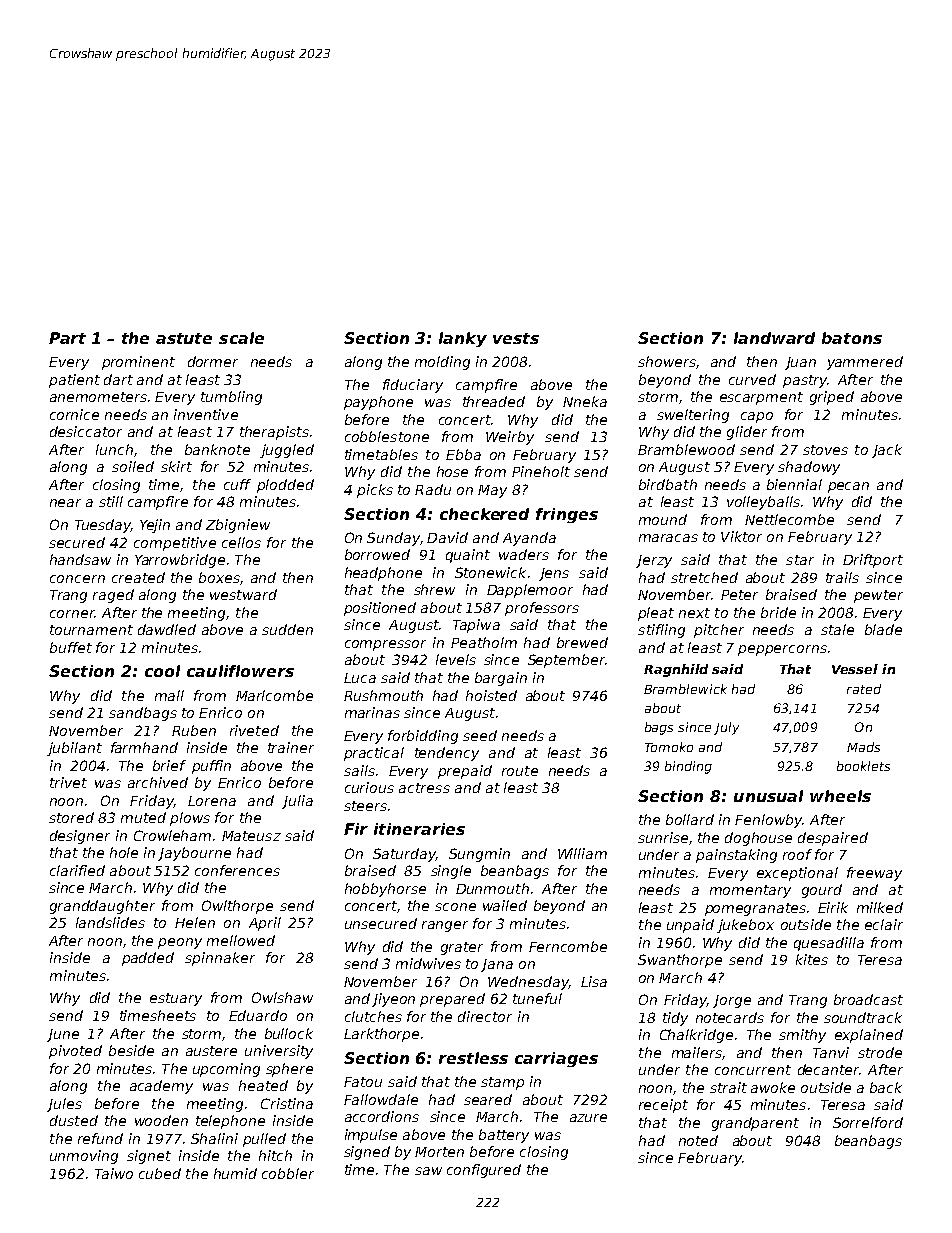 The image size is (952, 1233). I want to click on heated, so click(263, 1085).
